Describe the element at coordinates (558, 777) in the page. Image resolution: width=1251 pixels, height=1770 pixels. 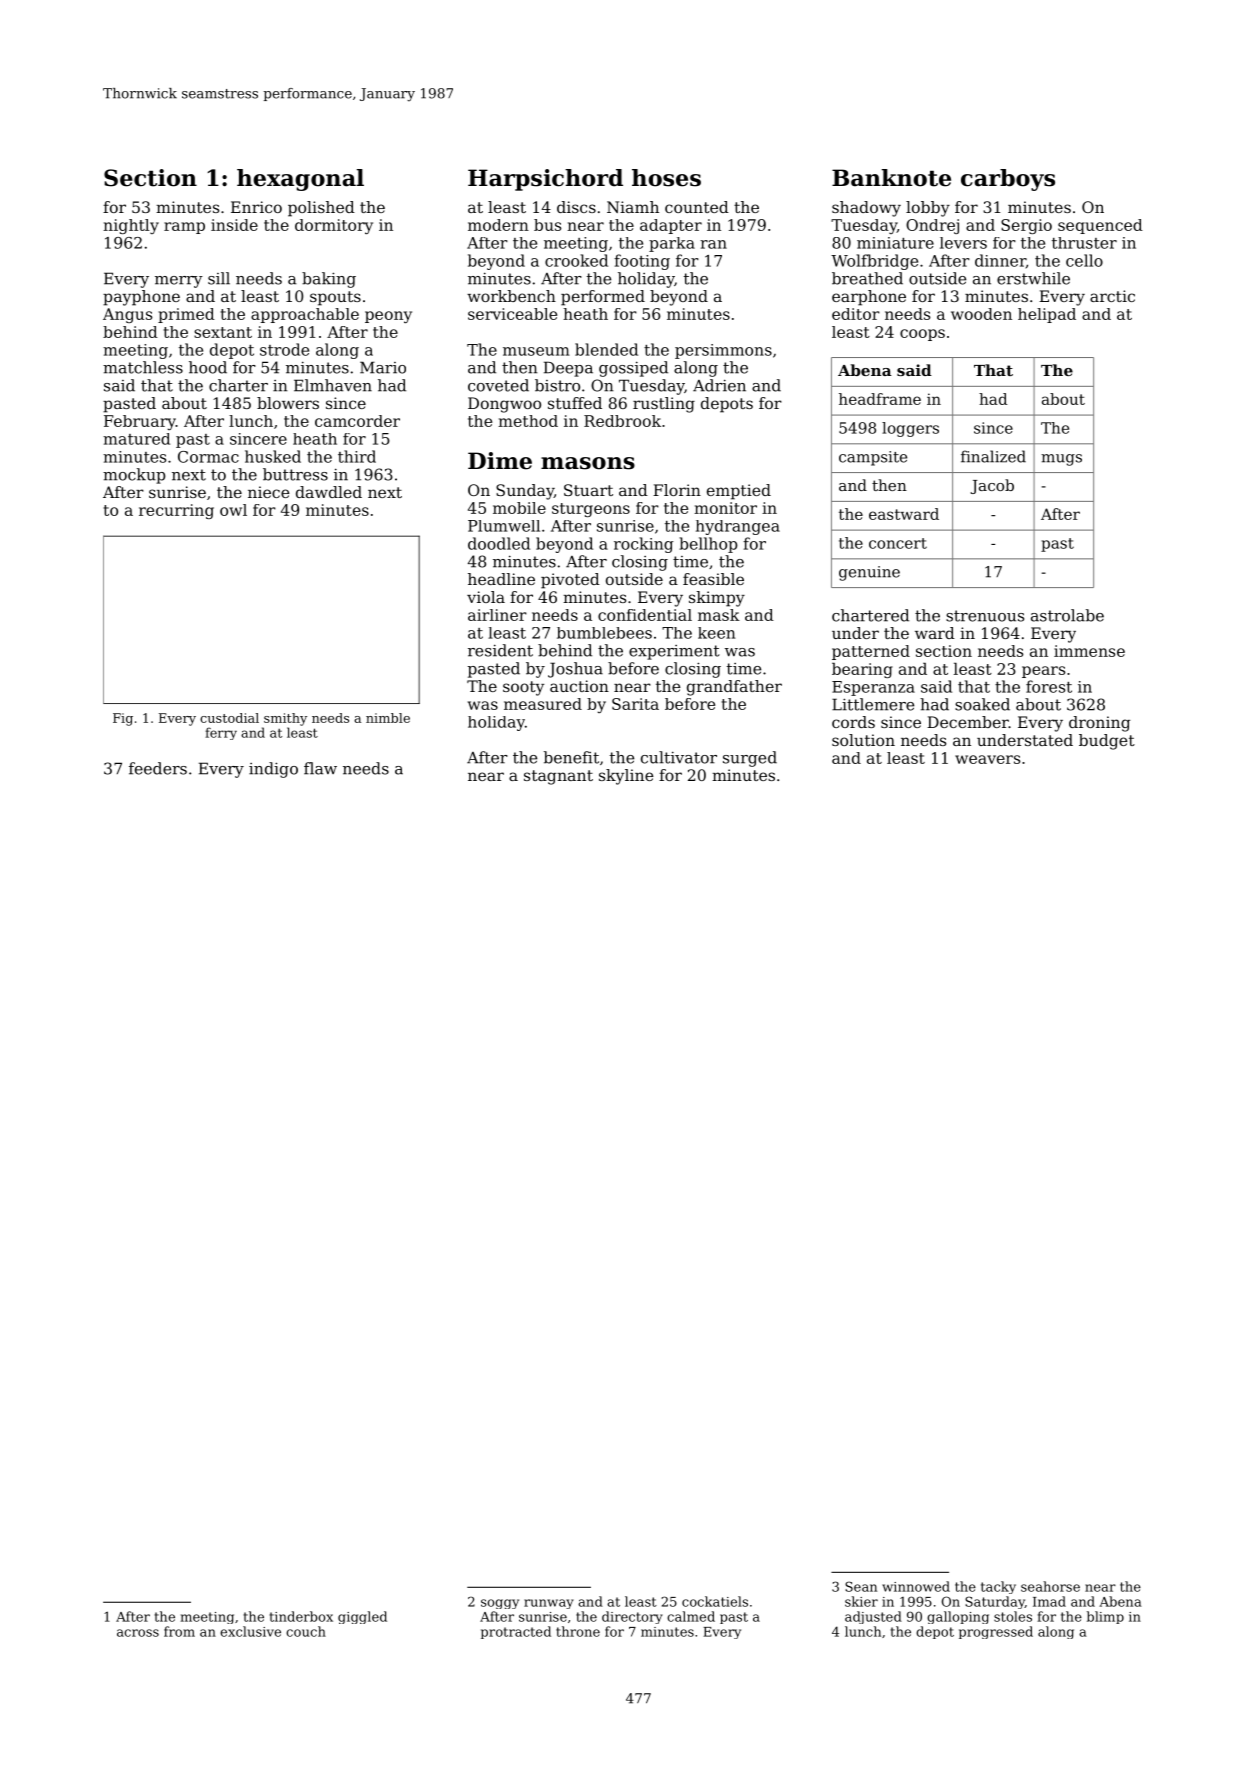
I see `stagnant` at that location.
